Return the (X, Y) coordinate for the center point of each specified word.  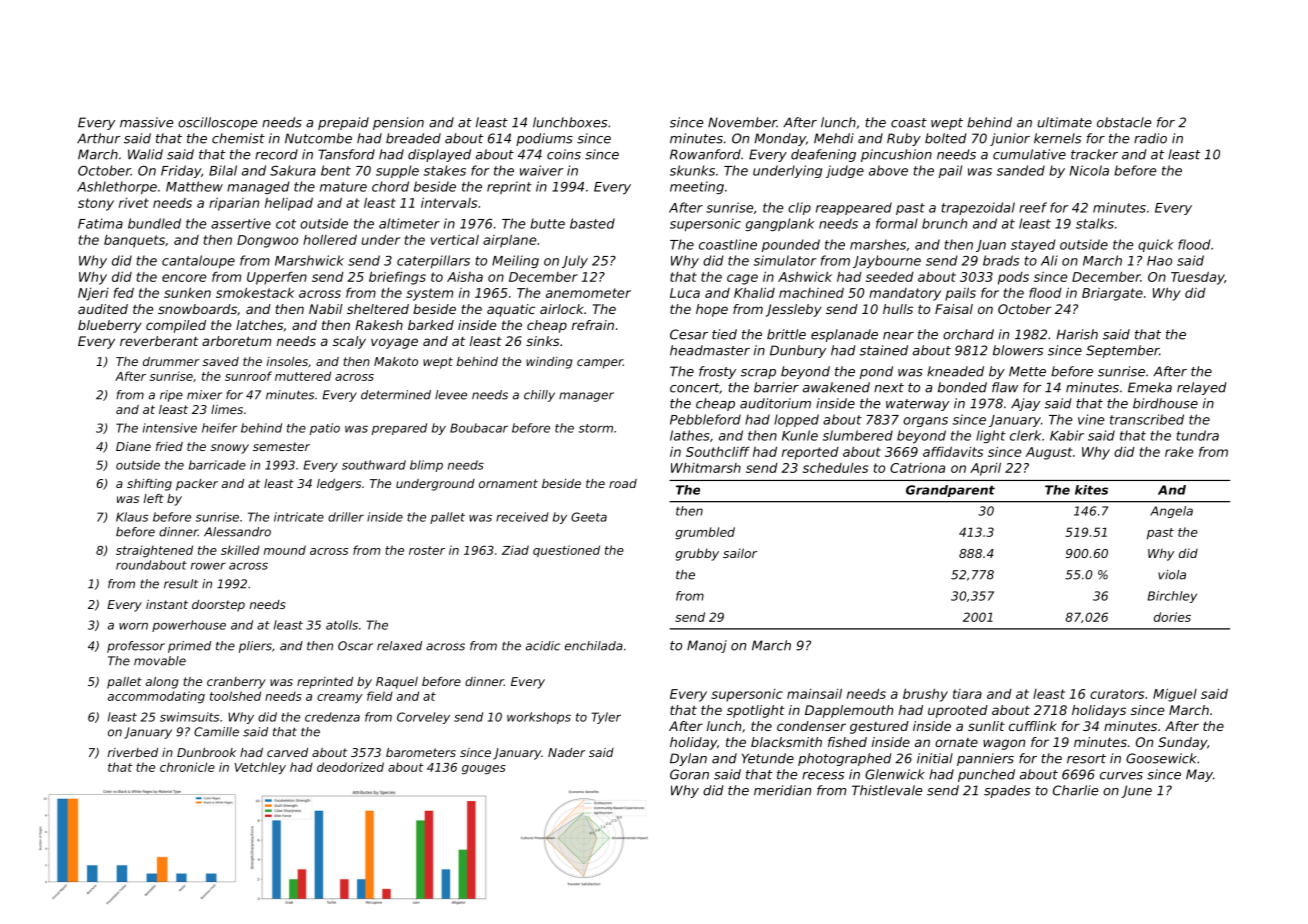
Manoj (707, 646)
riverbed (133, 752)
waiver (541, 170)
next (889, 388)
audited (103, 309)
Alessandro (237, 532)
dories (1172, 617)
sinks (543, 341)
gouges (484, 770)
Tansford (346, 154)
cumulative (1029, 154)
